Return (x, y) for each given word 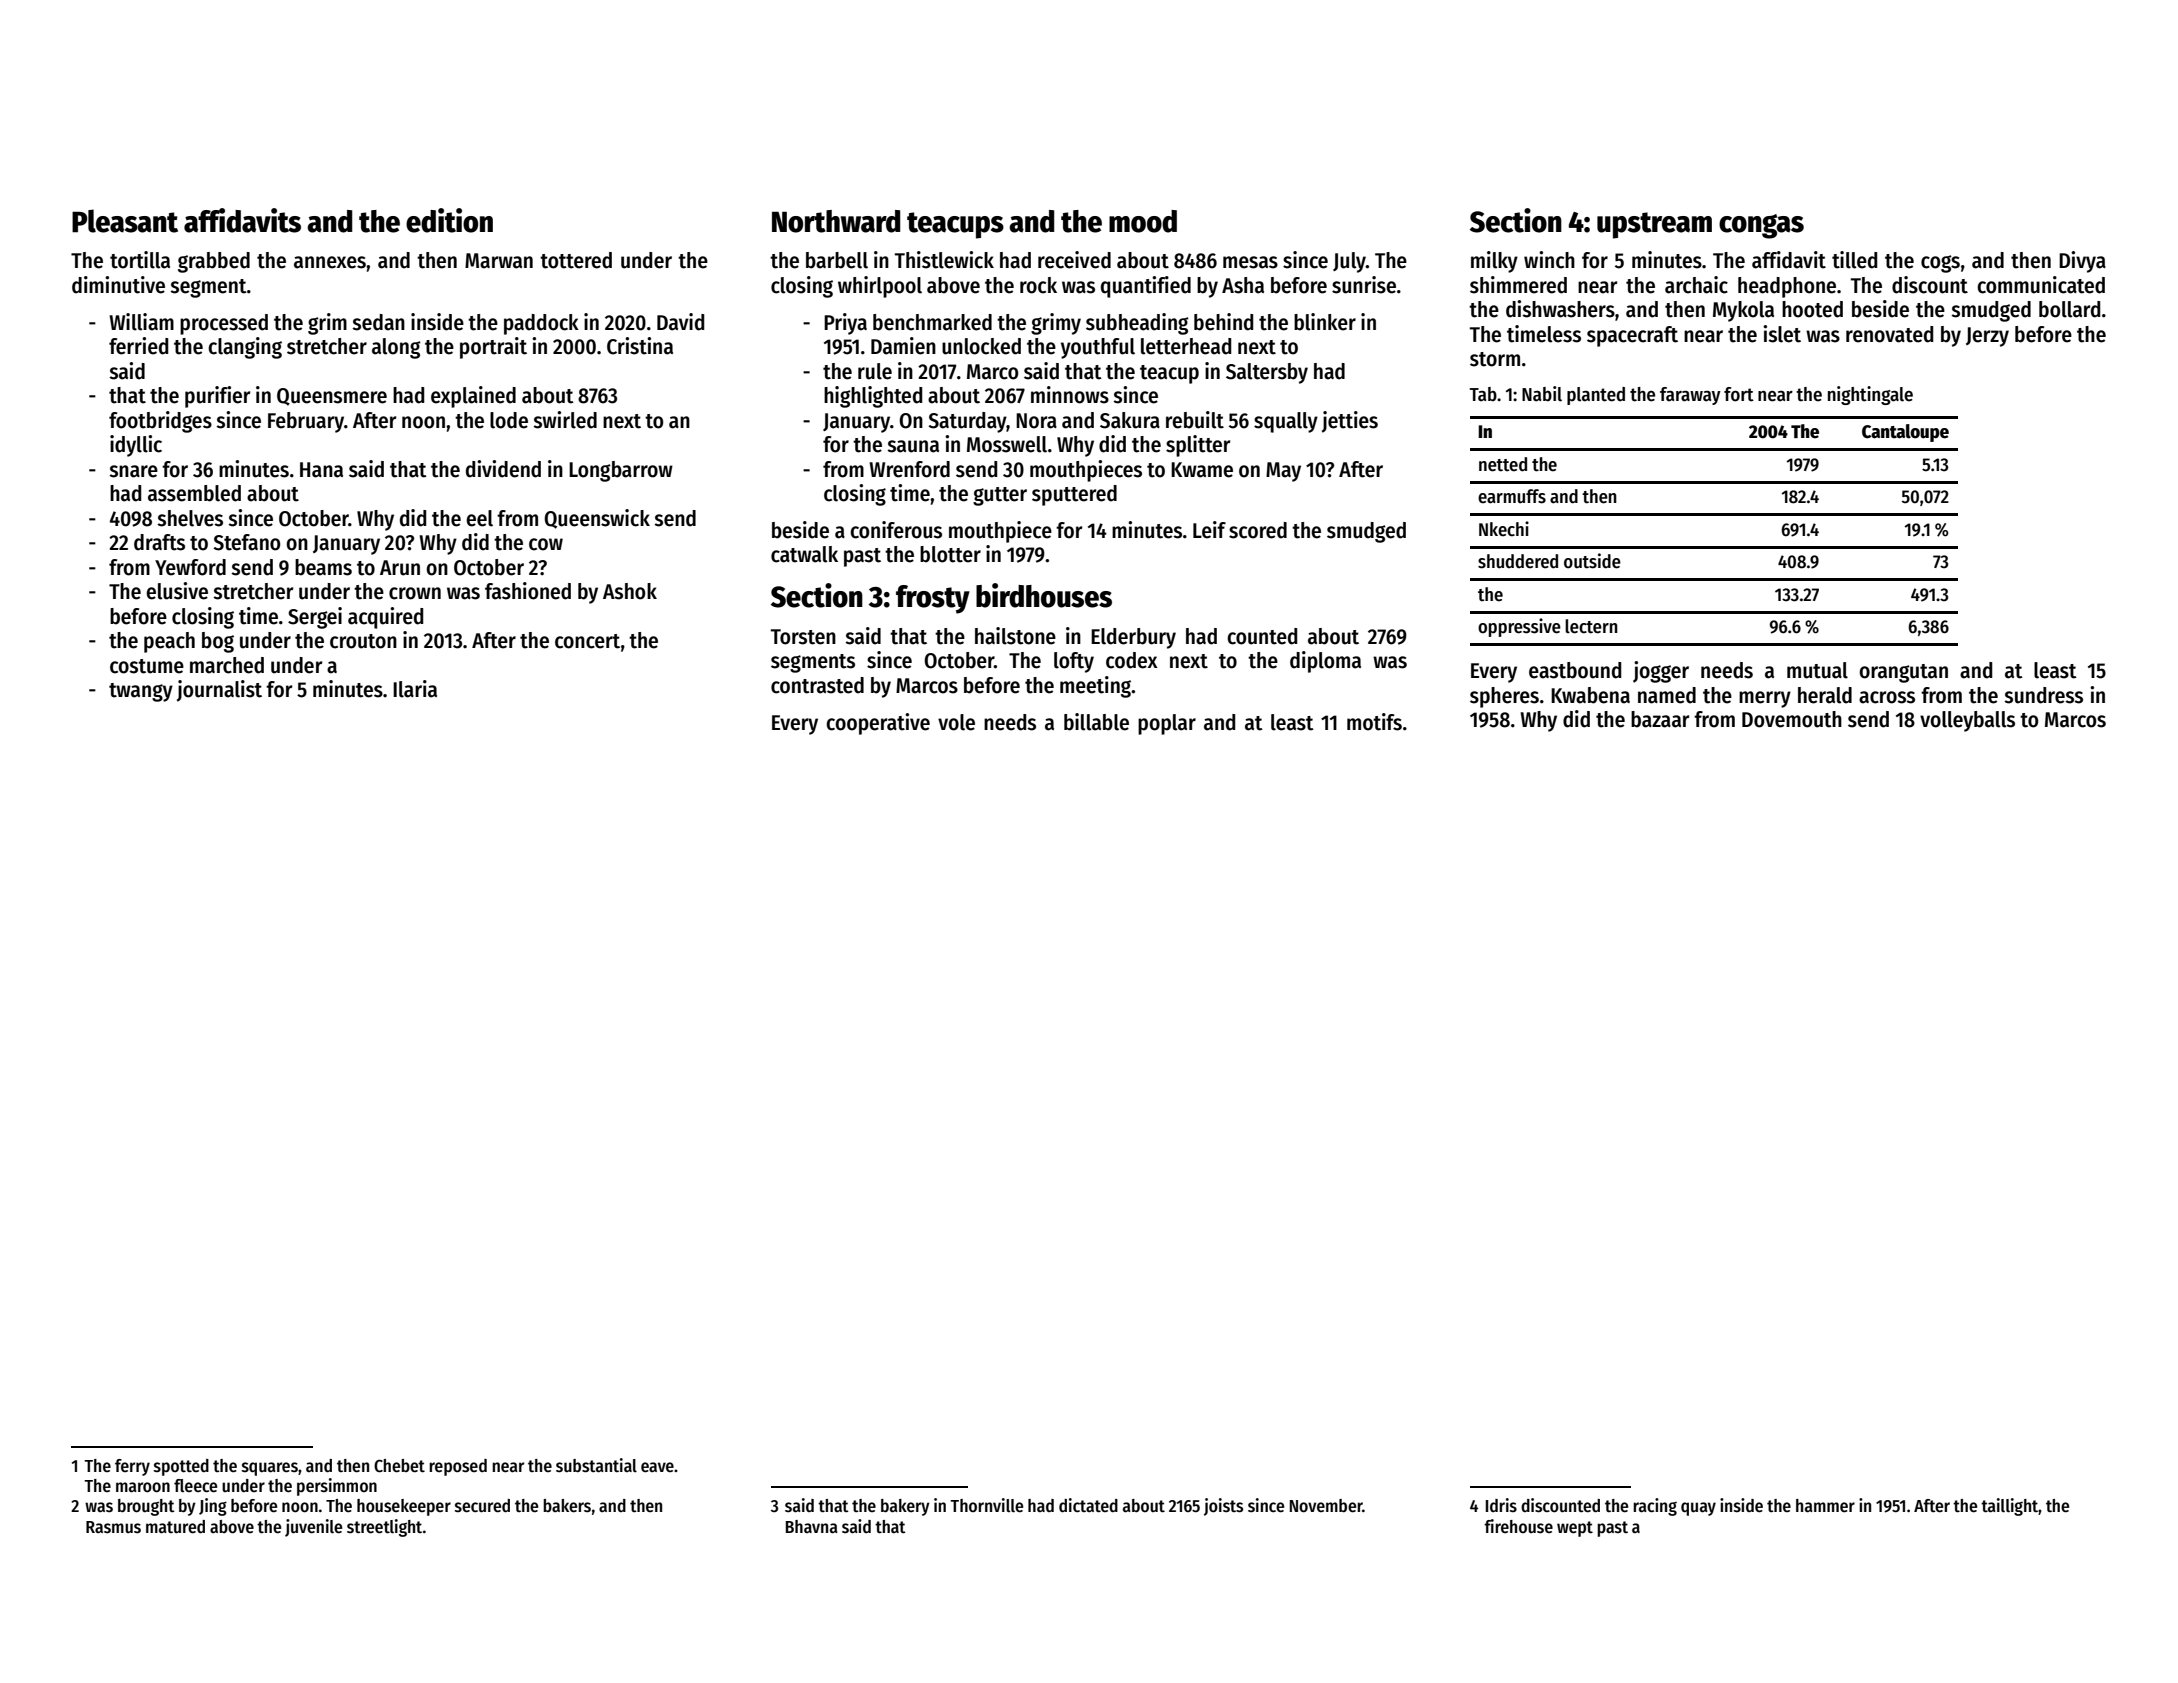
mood (1143, 221)
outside (1592, 561)
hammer (1825, 1506)
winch (1549, 260)
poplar (1167, 724)
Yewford (190, 567)
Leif (1209, 530)
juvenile (313, 1528)
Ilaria (415, 689)
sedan (378, 322)
